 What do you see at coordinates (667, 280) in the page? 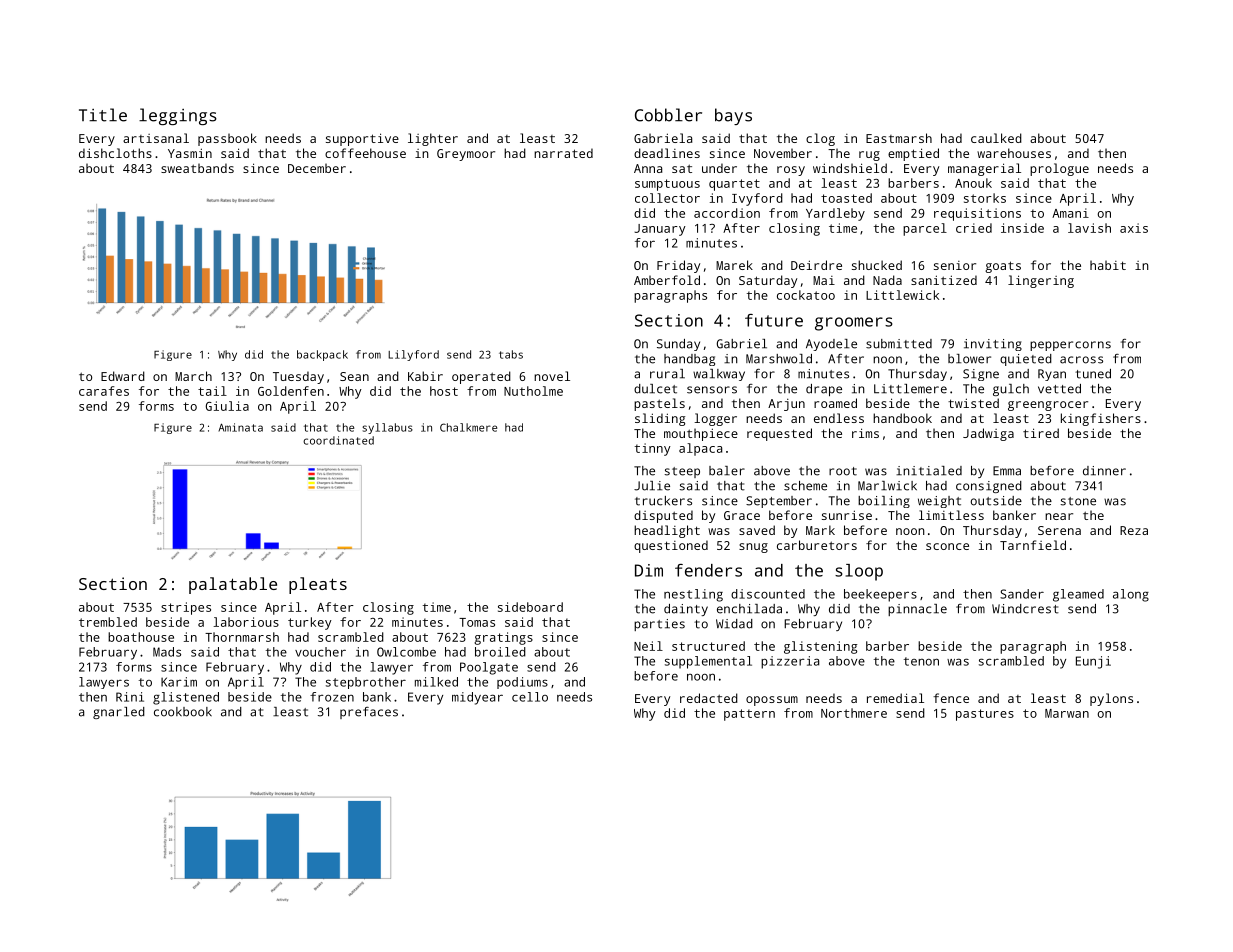
I see `Amberfold` at bounding box center [667, 280].
